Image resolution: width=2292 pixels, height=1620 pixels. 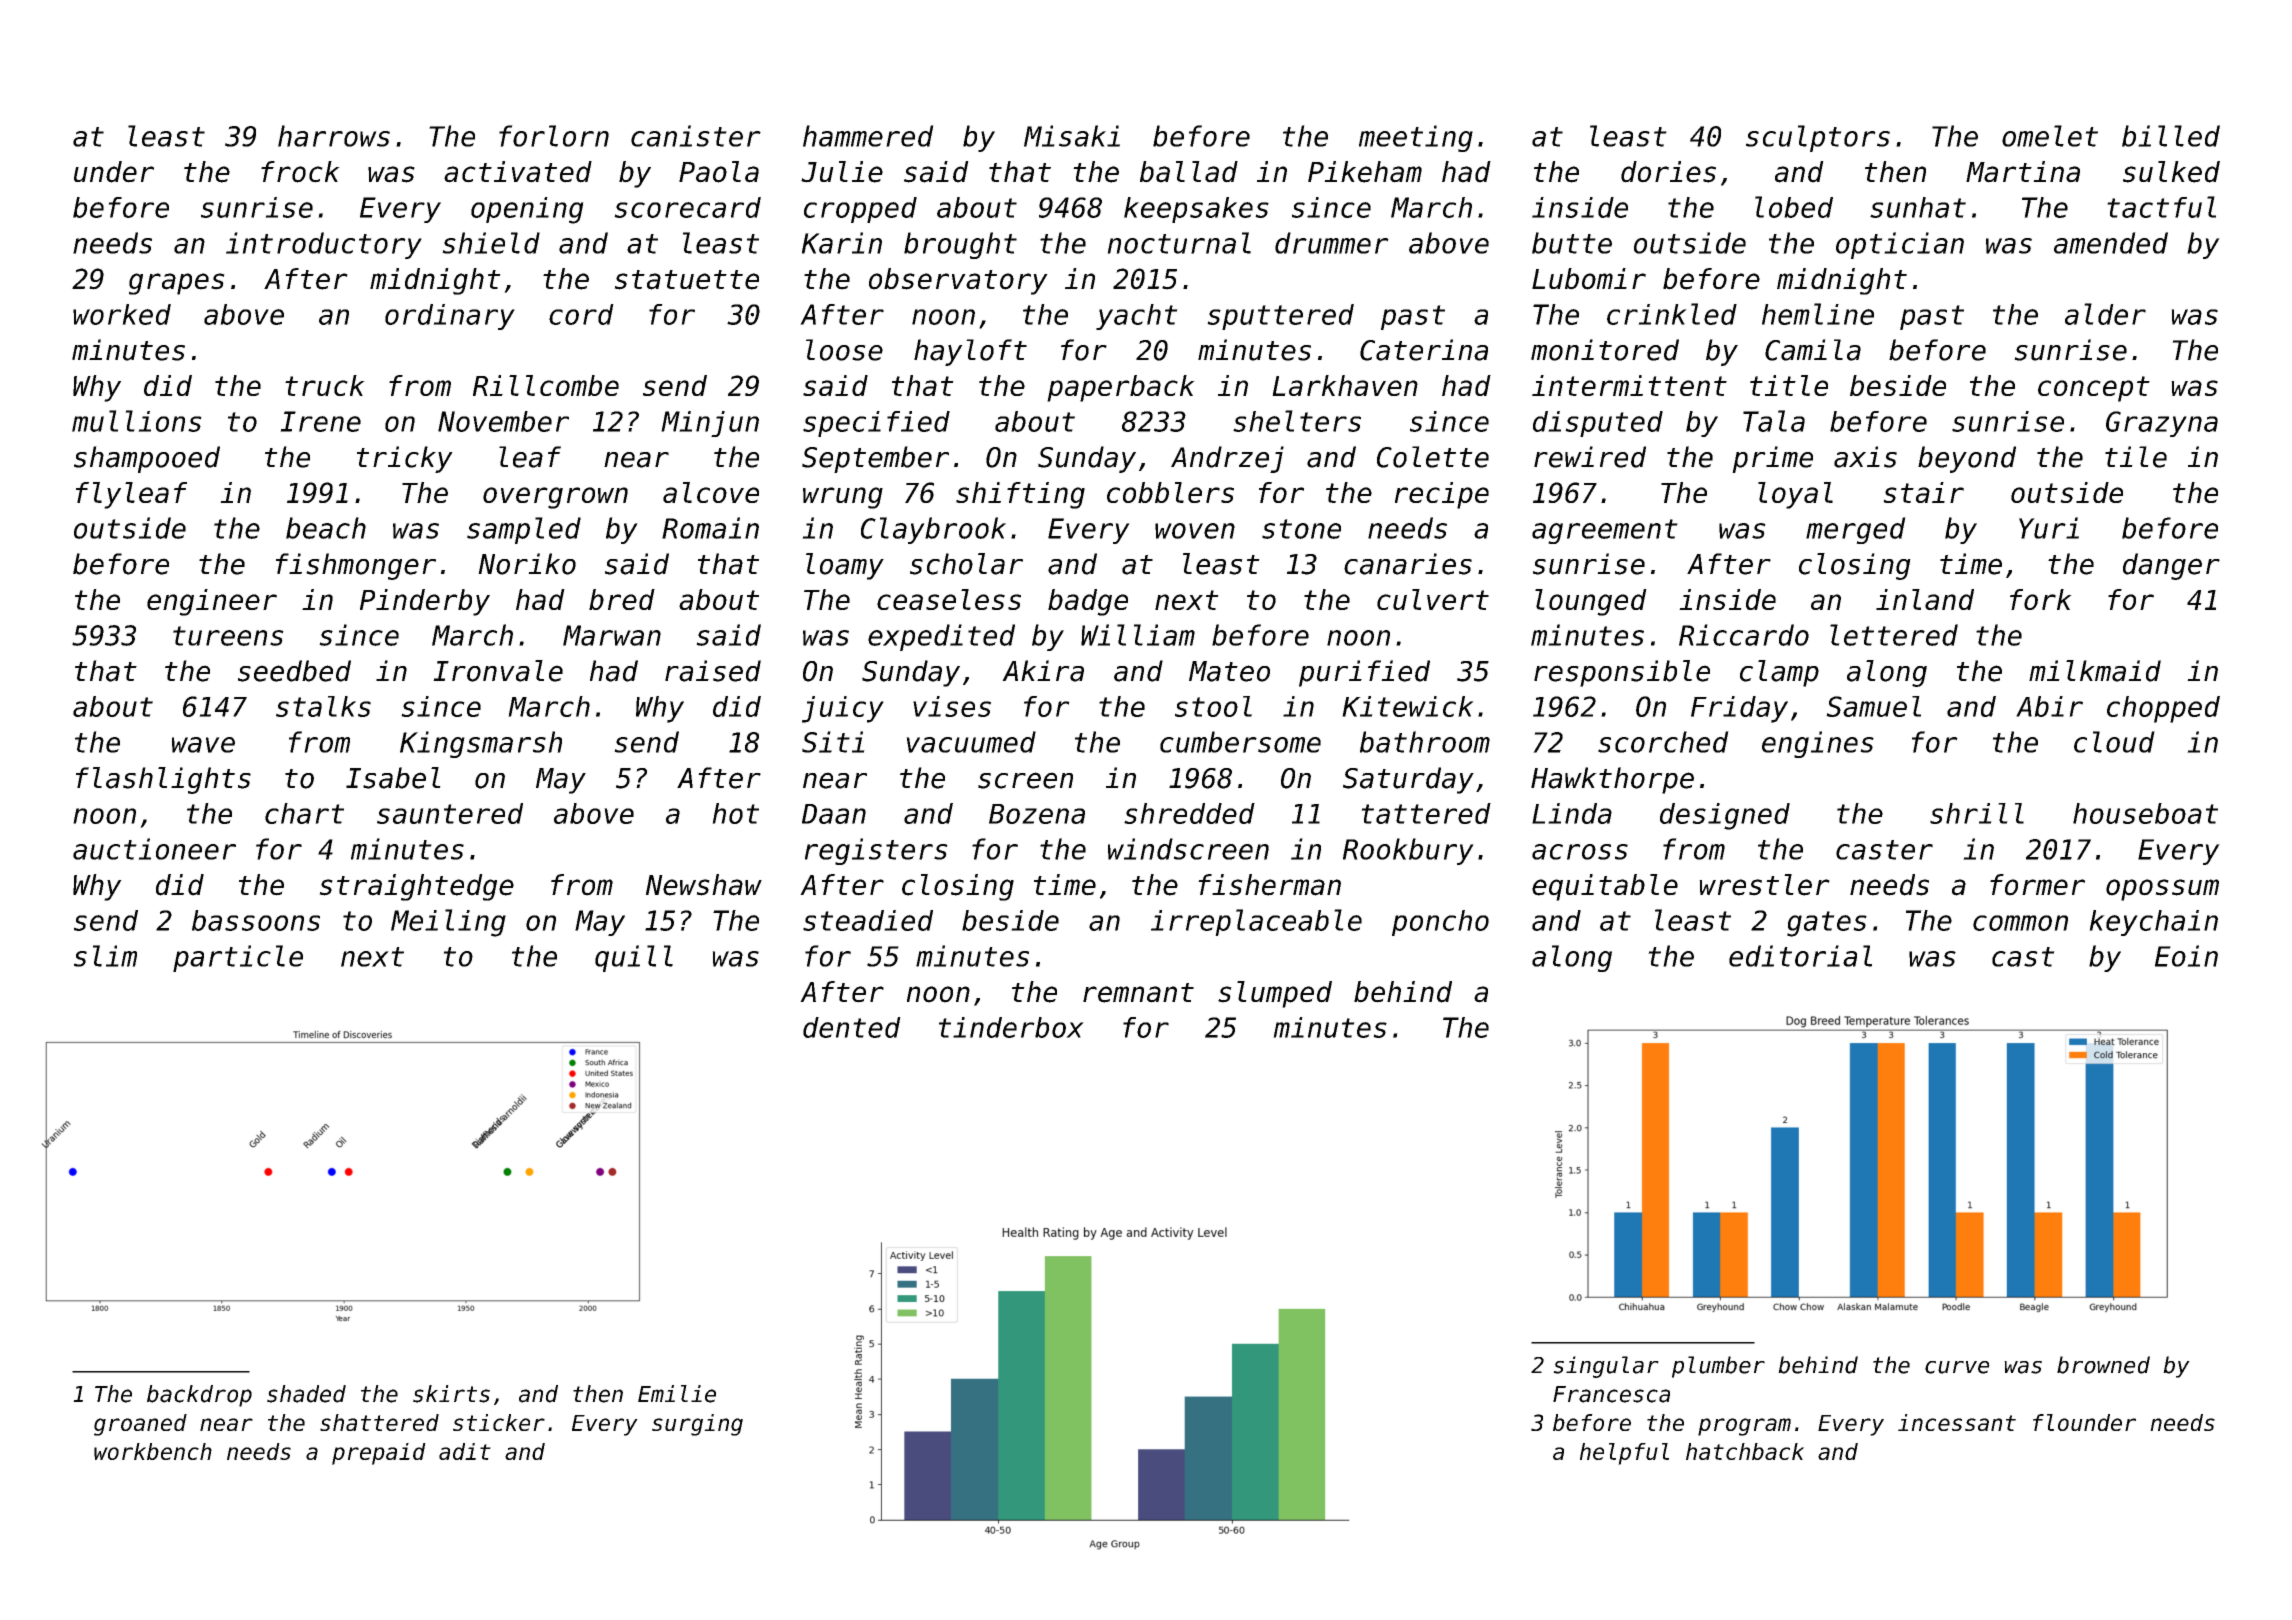 What do you see at coordinates (405, 459) in the screenshot?
I see `tricky` at bounding box center [405, 459].
